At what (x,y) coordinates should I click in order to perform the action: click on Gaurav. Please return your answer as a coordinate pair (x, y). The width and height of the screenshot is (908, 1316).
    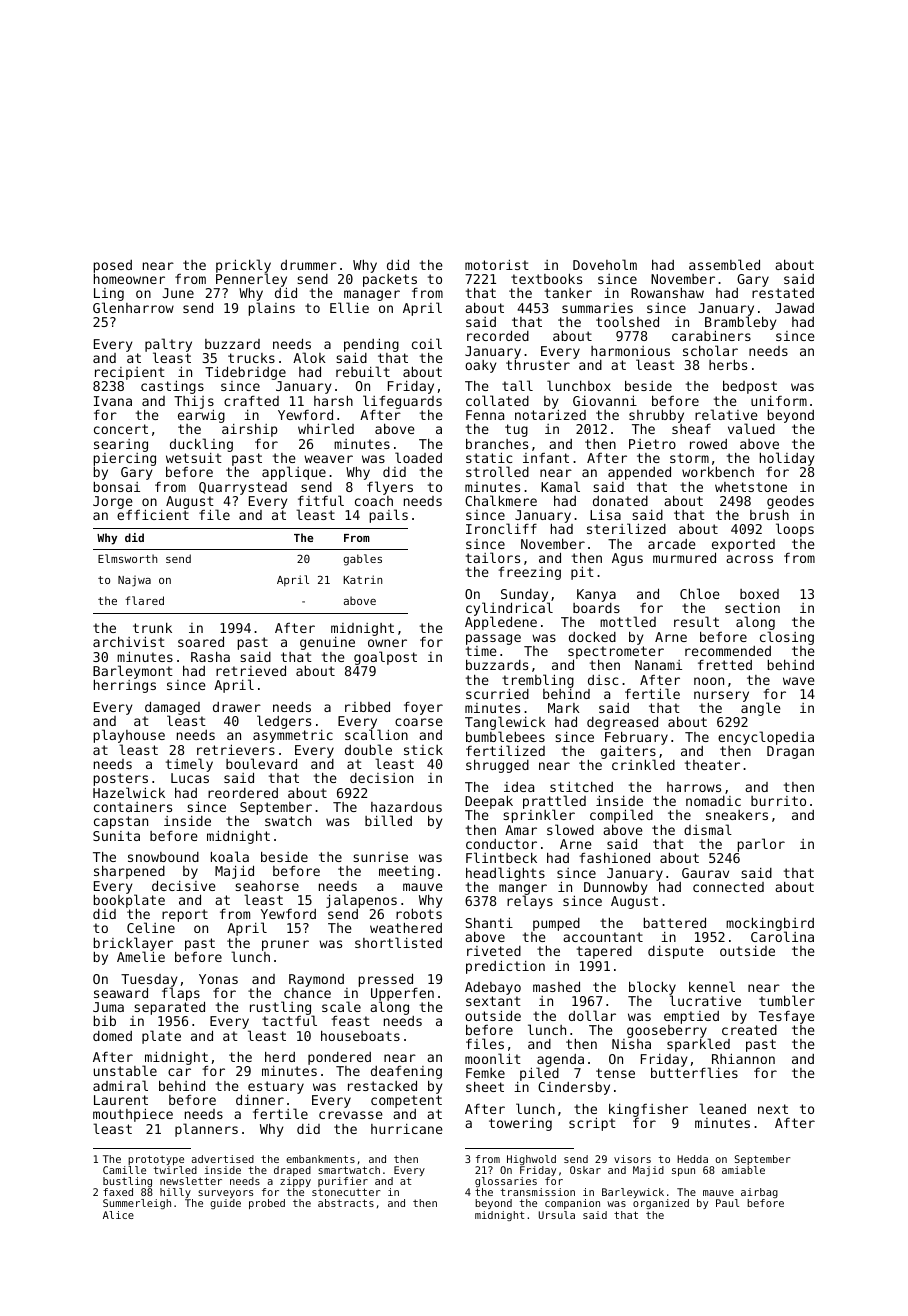
    Looking at the image, I should click on (705, 873).
